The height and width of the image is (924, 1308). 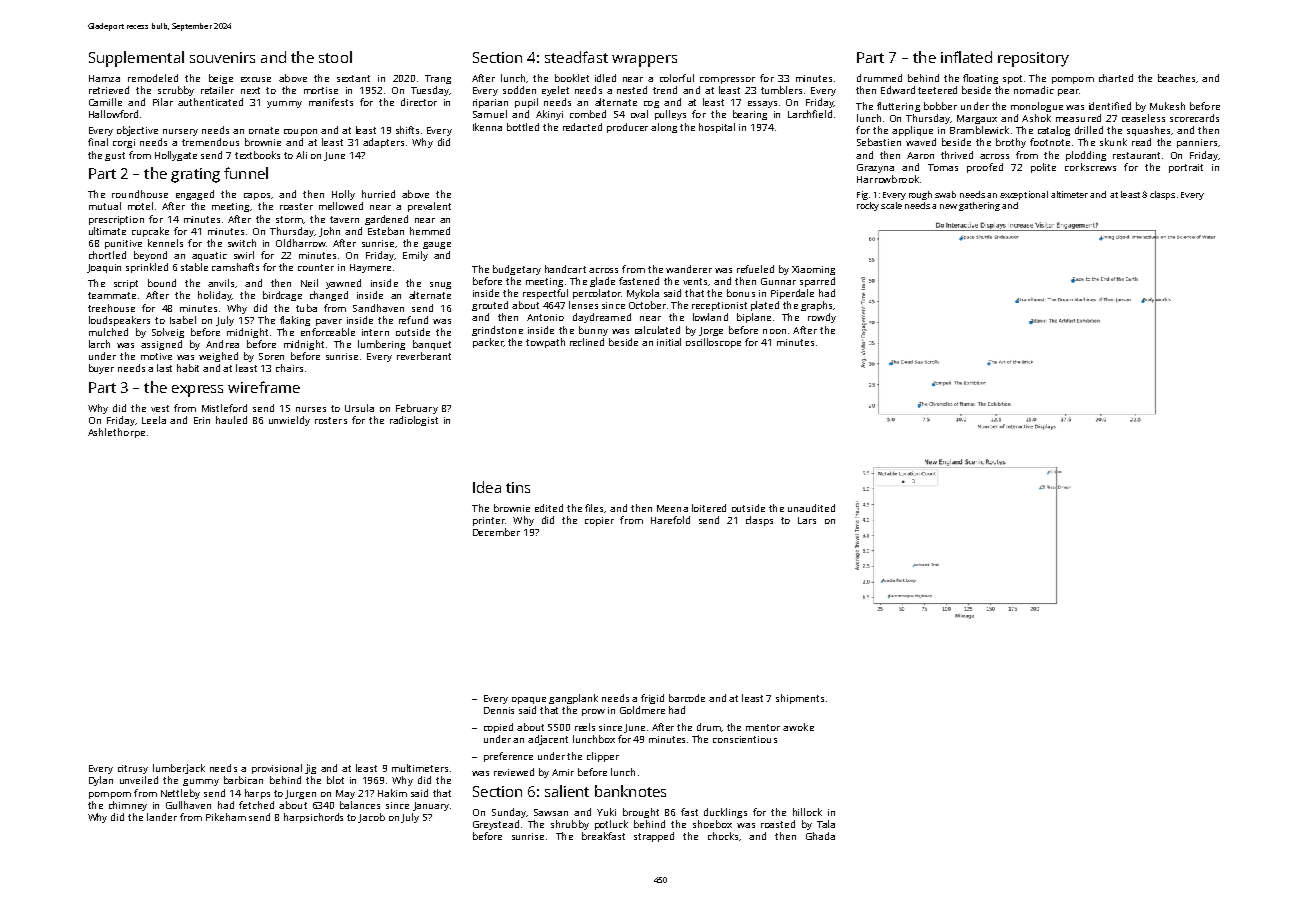 What do you see at coordinates (670, 520) in the image?
I see `Harefold` at bounding box center [670, 520].
